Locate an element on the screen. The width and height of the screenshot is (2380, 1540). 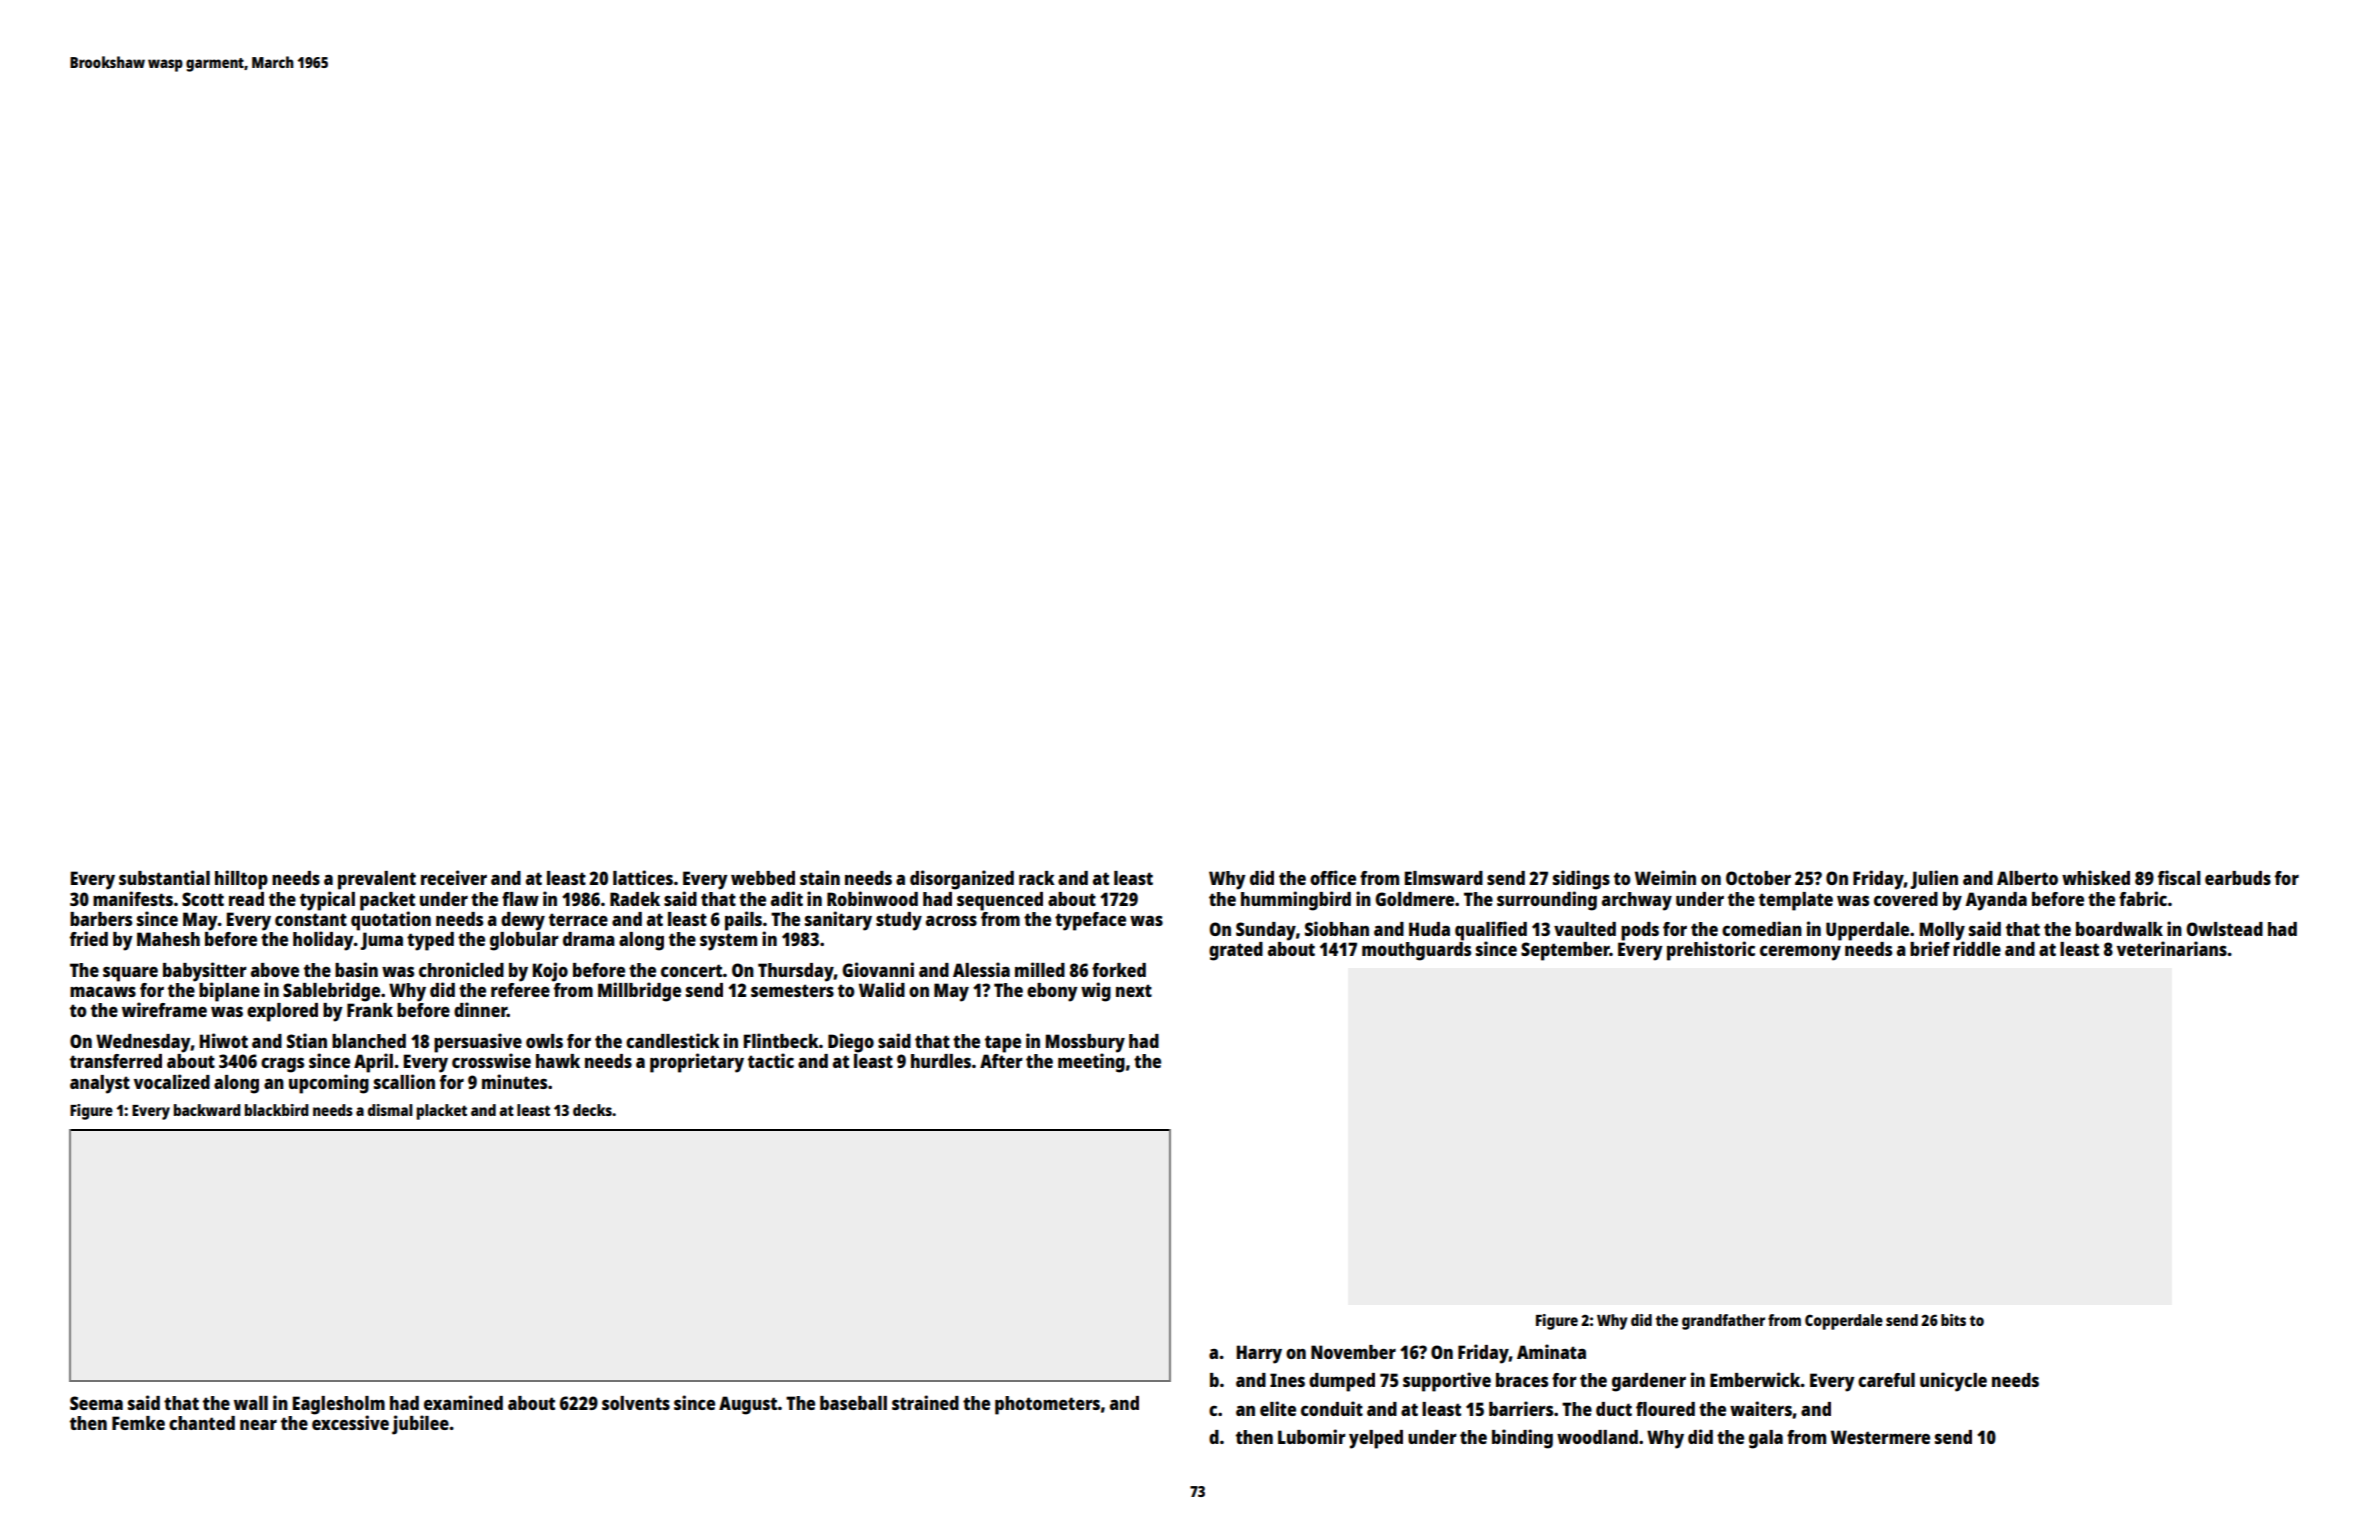
fabric is located at coordinates (2143, 898).
